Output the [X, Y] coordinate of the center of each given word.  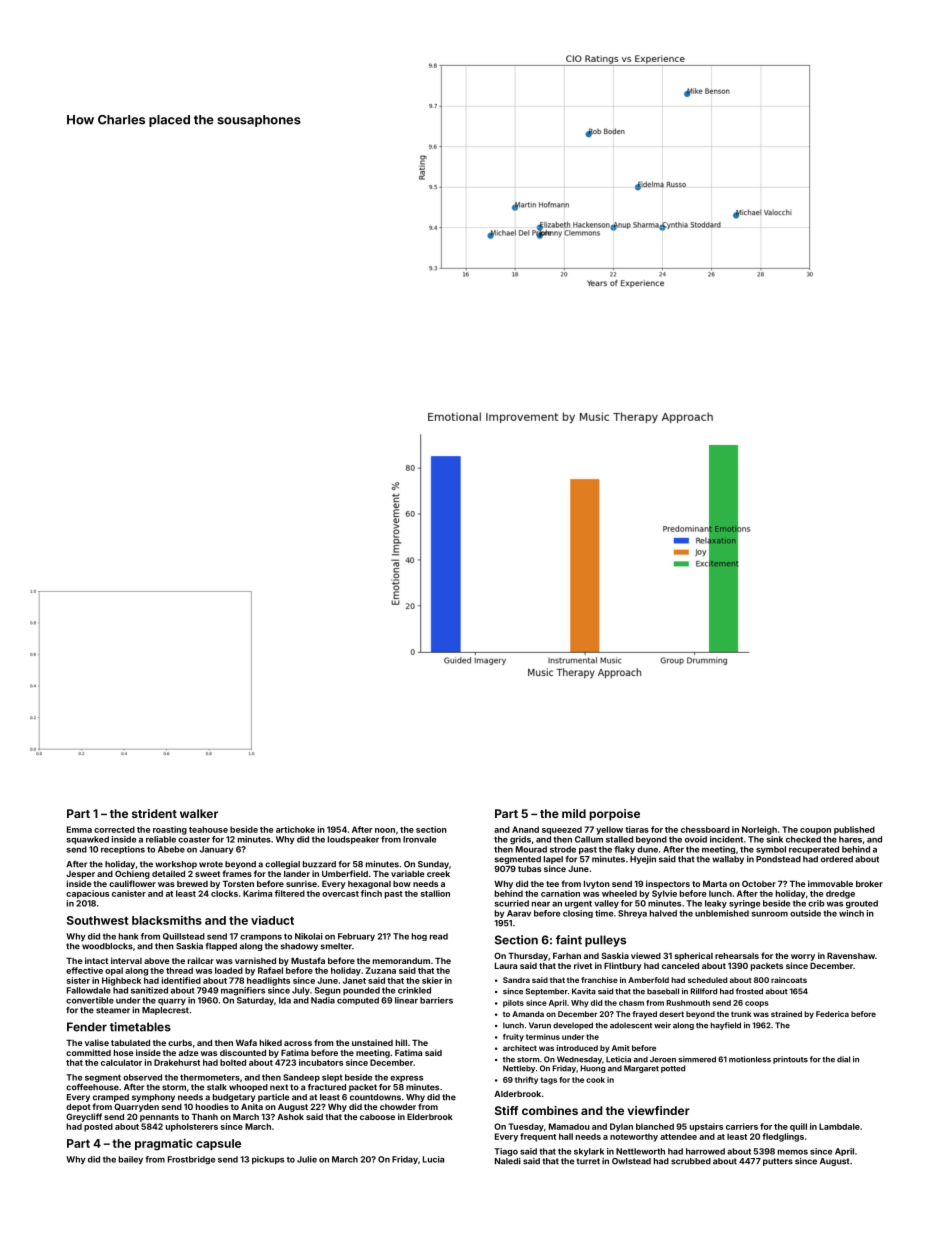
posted [98, 1127]
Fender [87, 1027]
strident [154, 813]
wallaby [728, 860]
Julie [307, 1159]
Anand [525, 829]
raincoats [789, 980]
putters [778, 1162]
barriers [436, 1000]
